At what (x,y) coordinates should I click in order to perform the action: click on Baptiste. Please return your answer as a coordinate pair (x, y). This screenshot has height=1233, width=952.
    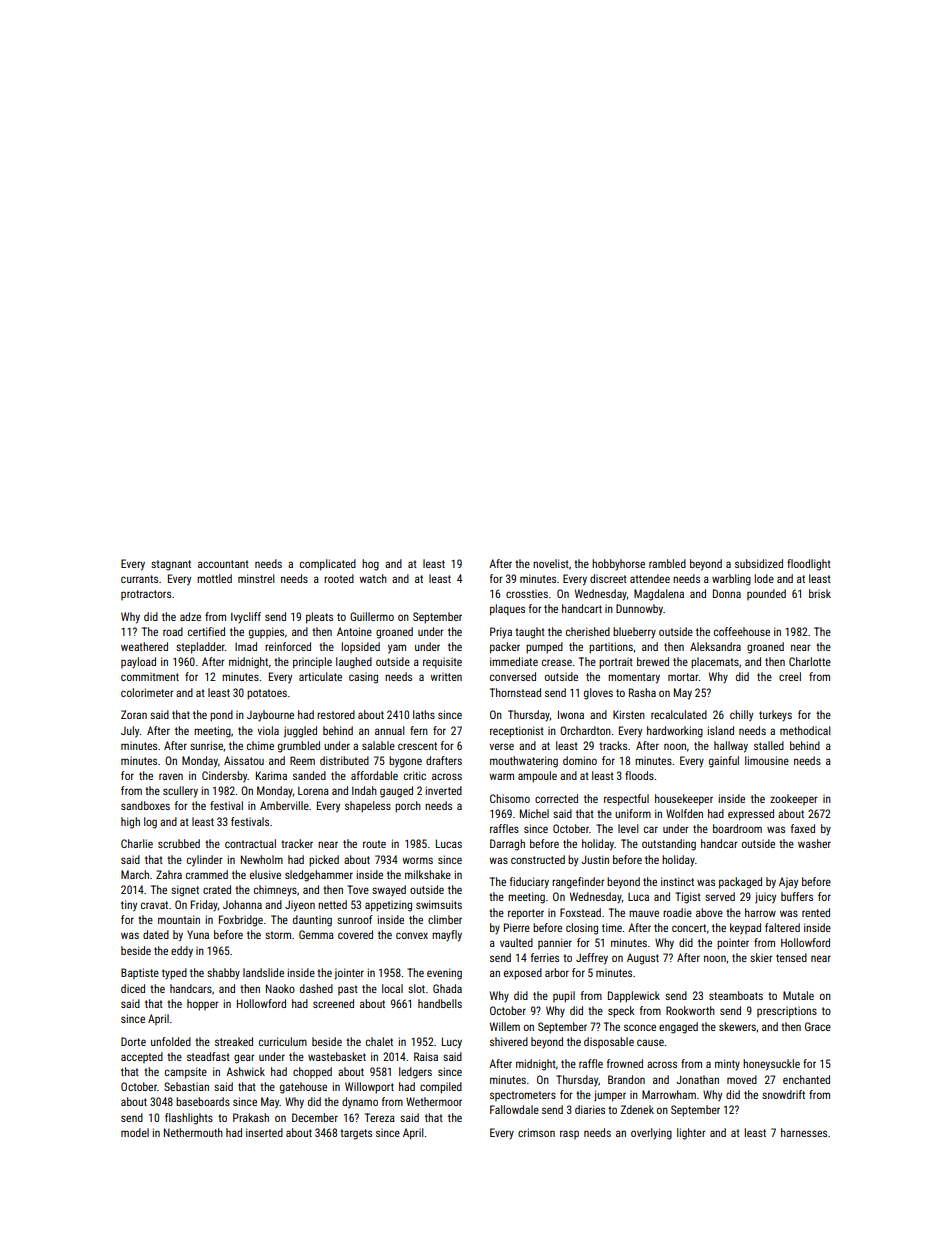
    Looking at the image, I should click on (140, 973).
